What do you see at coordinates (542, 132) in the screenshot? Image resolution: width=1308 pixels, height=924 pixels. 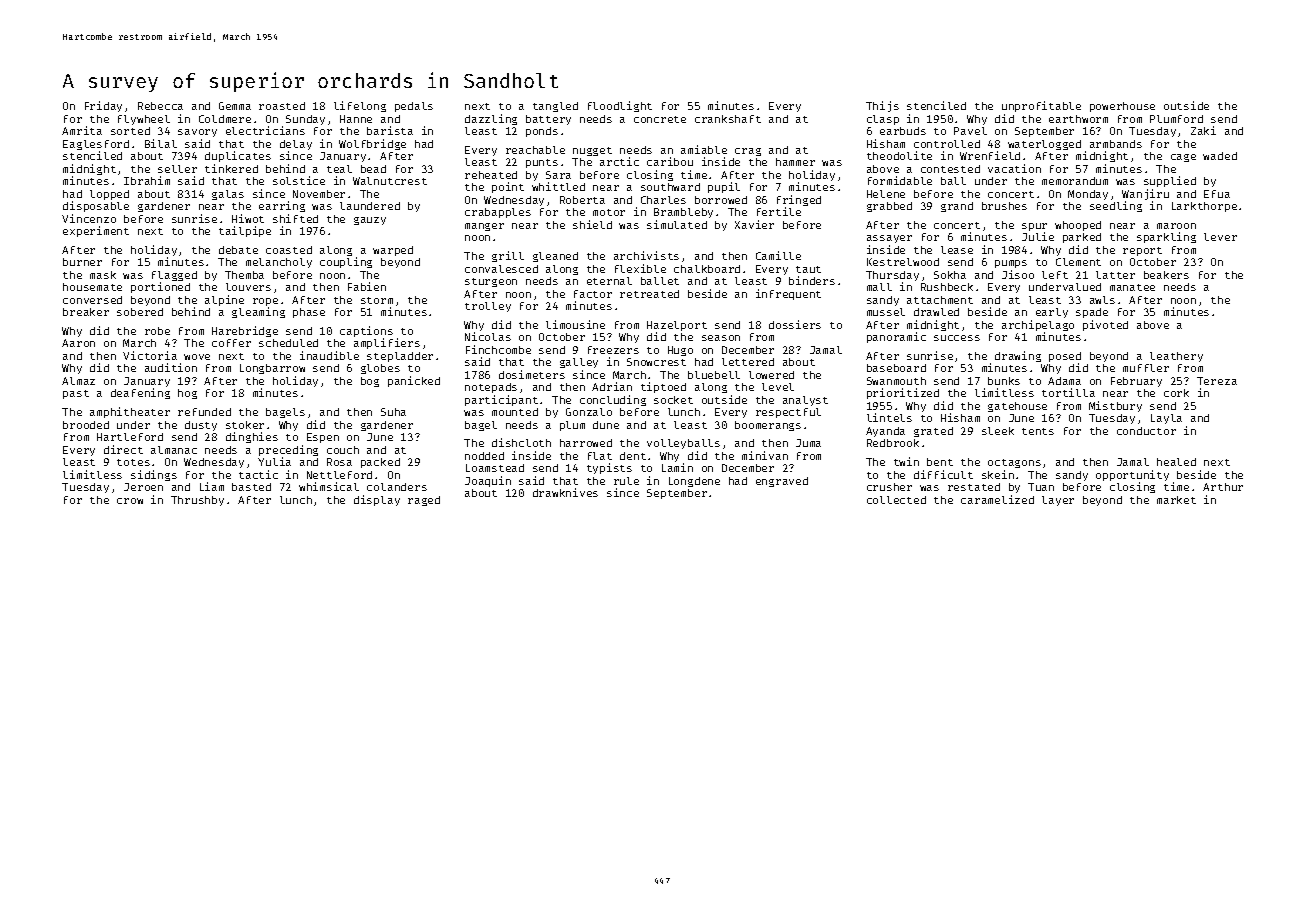 I see `ponds` at bounding box center [542, 132].
